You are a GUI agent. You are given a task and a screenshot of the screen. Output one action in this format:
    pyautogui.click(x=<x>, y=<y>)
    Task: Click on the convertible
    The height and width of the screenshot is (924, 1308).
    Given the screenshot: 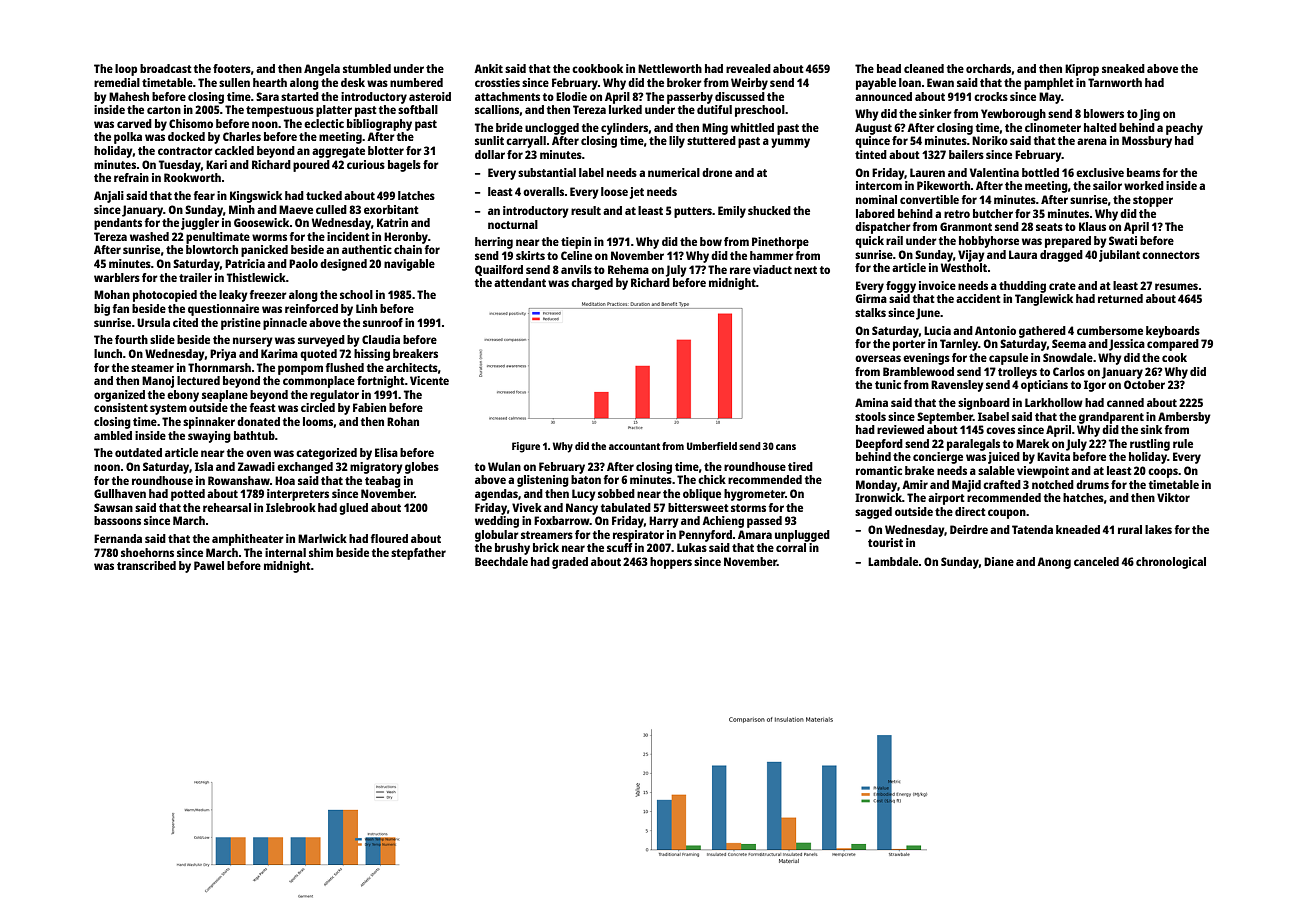 What is the action you would take?
    pyautogui.click(x=929, y=199)
